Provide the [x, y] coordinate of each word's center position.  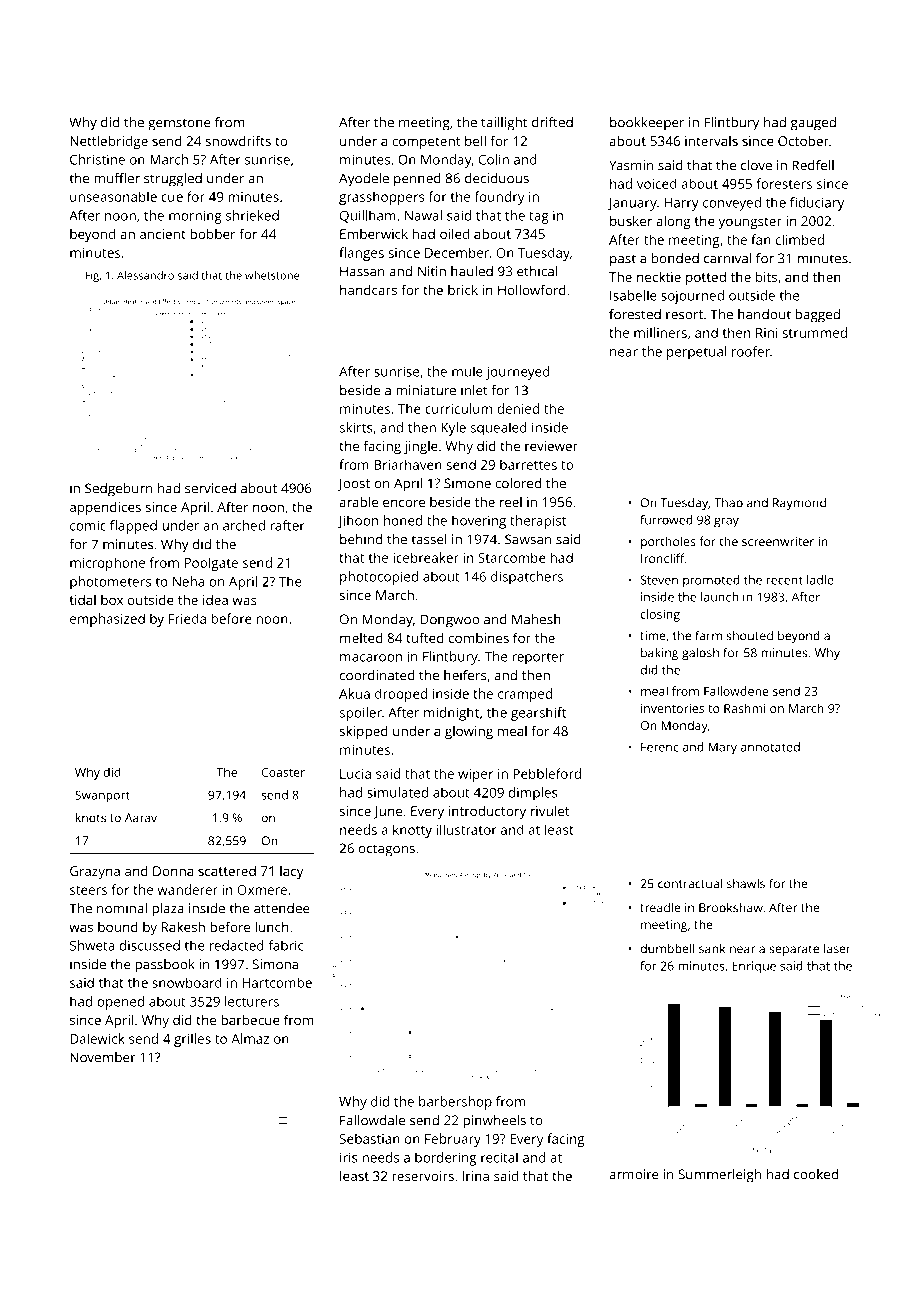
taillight [504, 124]
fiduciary [817, 204]
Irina [476, 1176]
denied [518, 408]
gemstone [179, 124]
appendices [105, 509]
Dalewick [97, 1038]
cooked [816, 1174]
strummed [815, 332]
